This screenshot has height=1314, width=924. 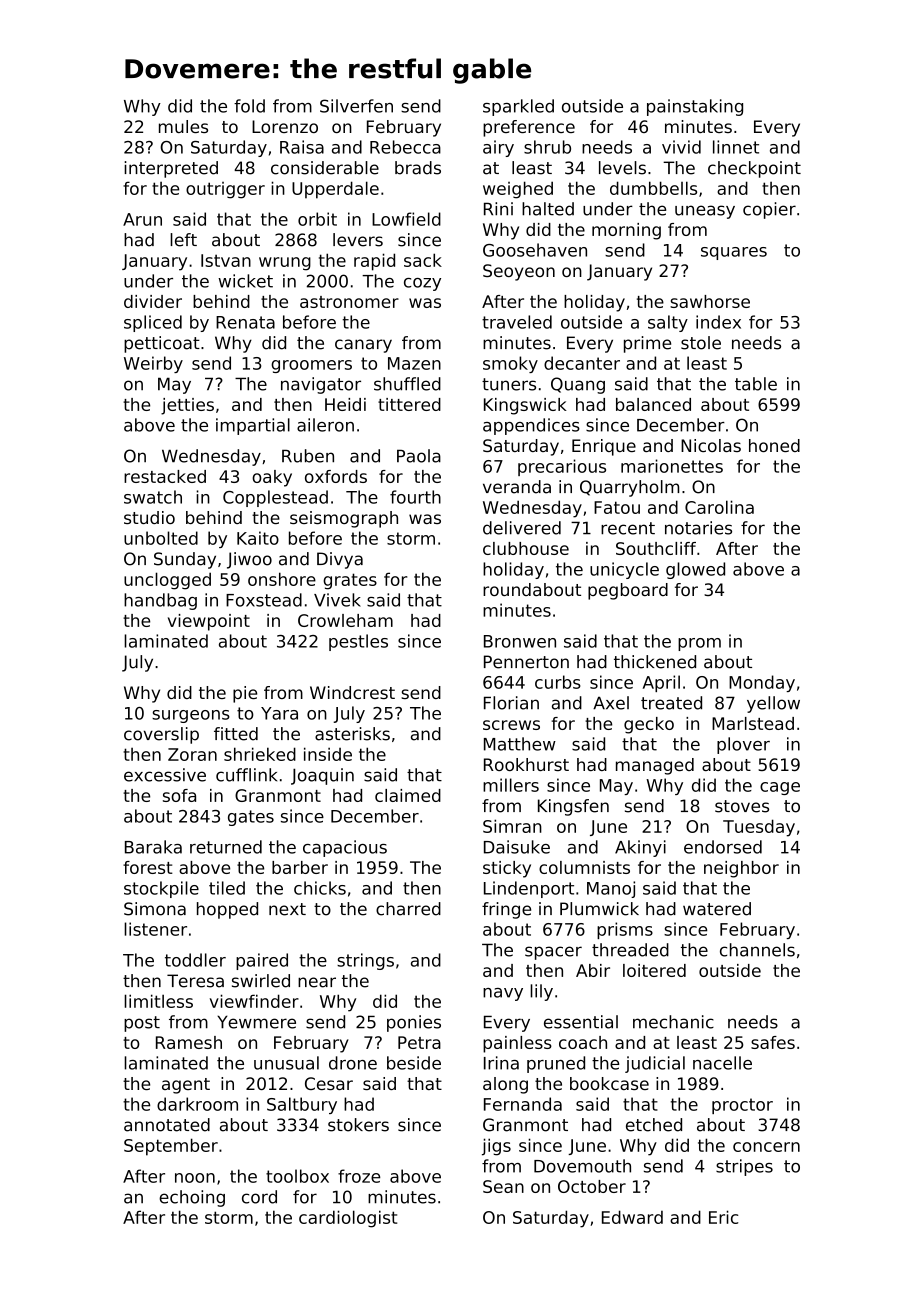 What do you see at coordinates (604, 447) in the screenshot?
I see `Enrique` at bounding box center [604, 447].
